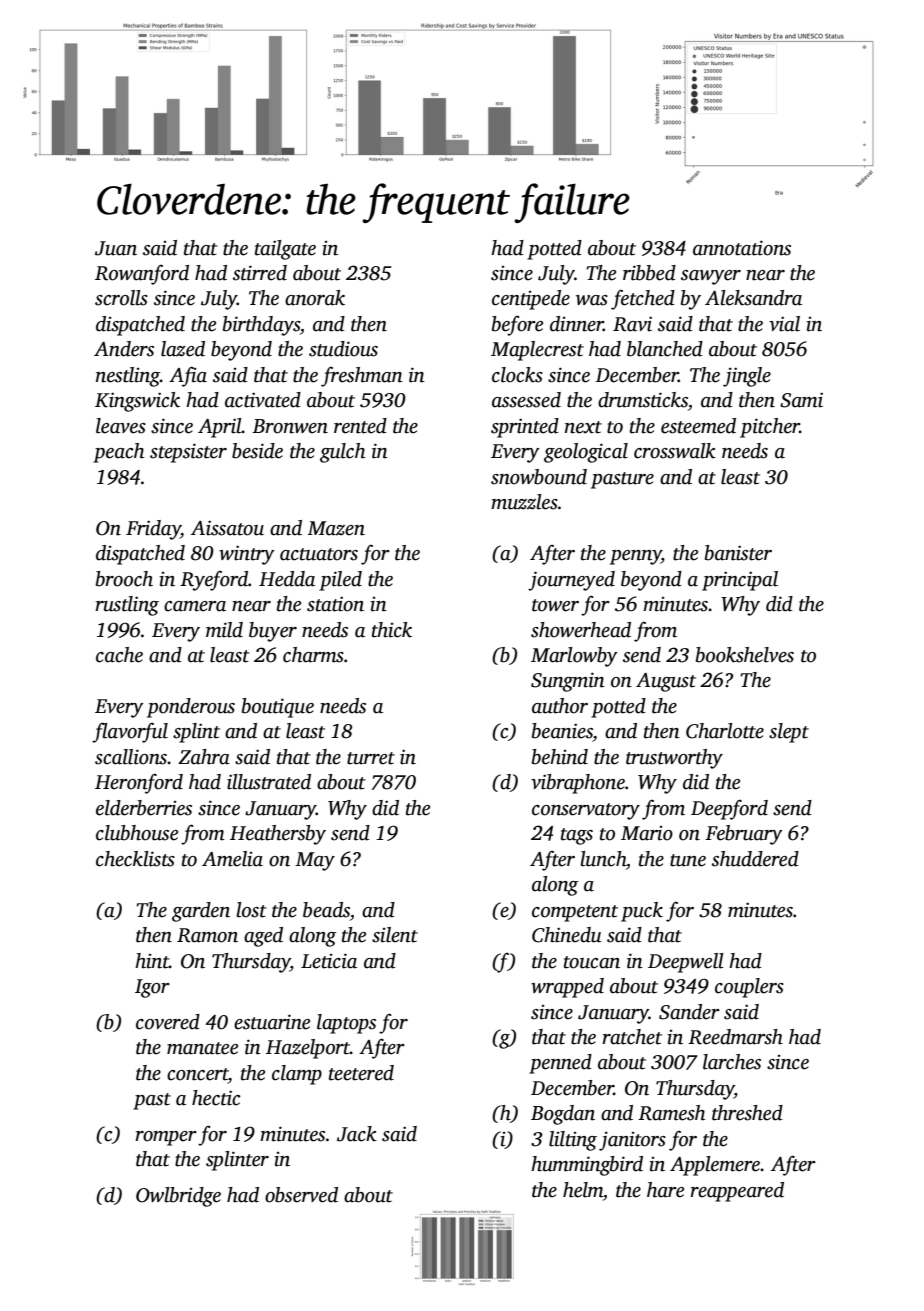  What do you see at coordinates (755, 859) in the page?
I see `shuddered` at bounding box center [755, 859].
